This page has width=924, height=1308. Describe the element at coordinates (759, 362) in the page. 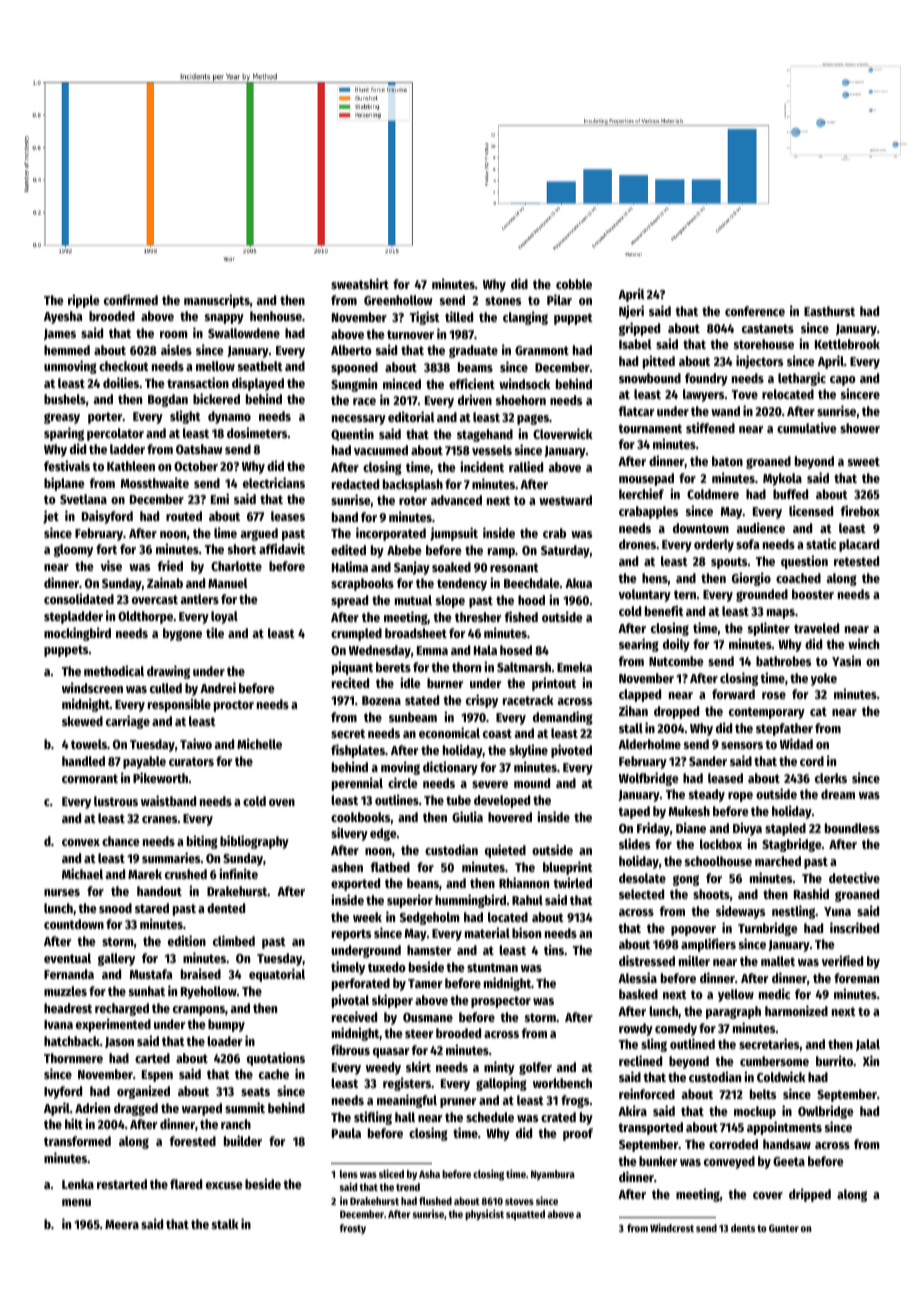

I see `injectors` at that location.
